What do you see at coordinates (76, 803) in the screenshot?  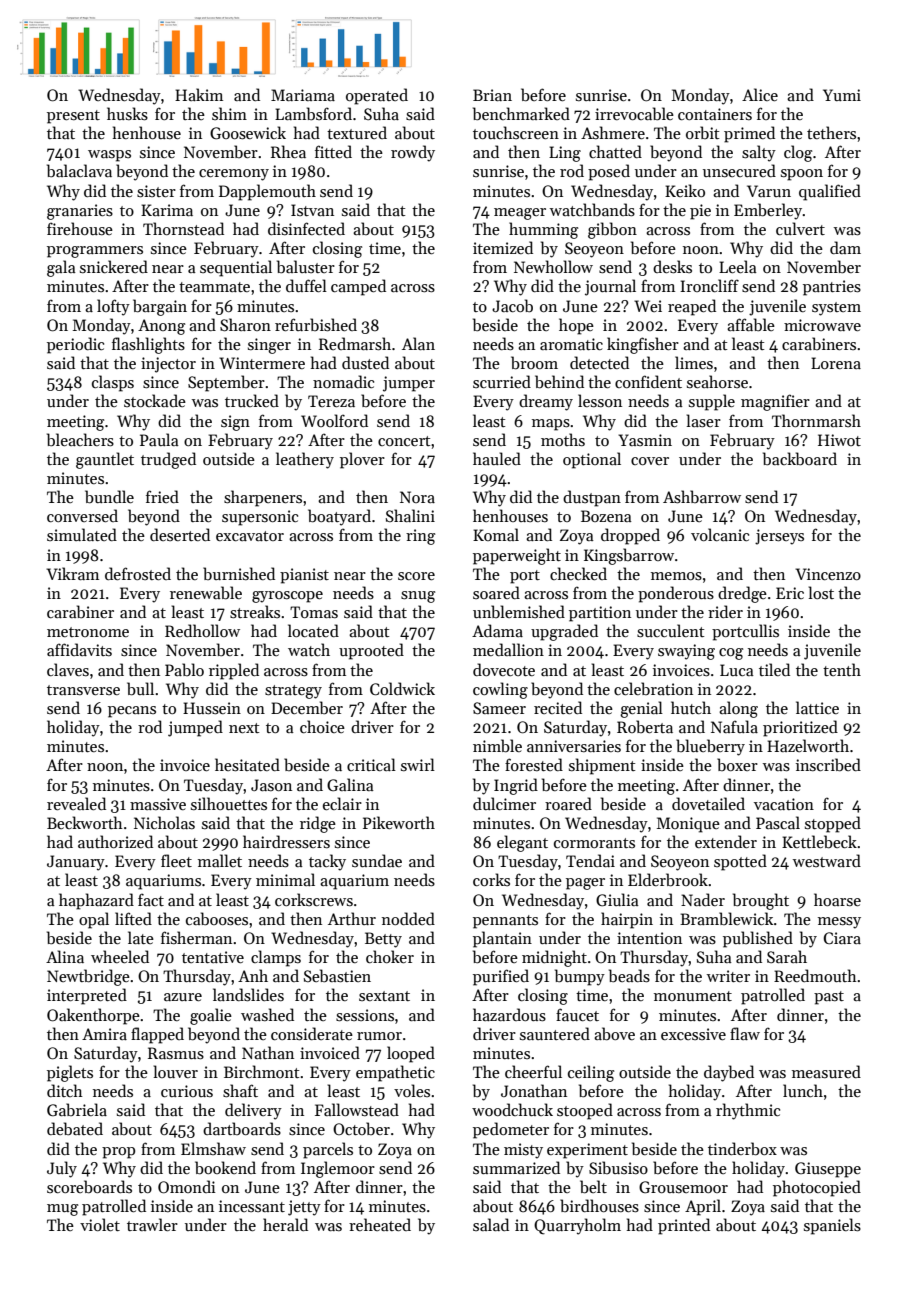 I see `revealed` at bounding box center [76, 803].
